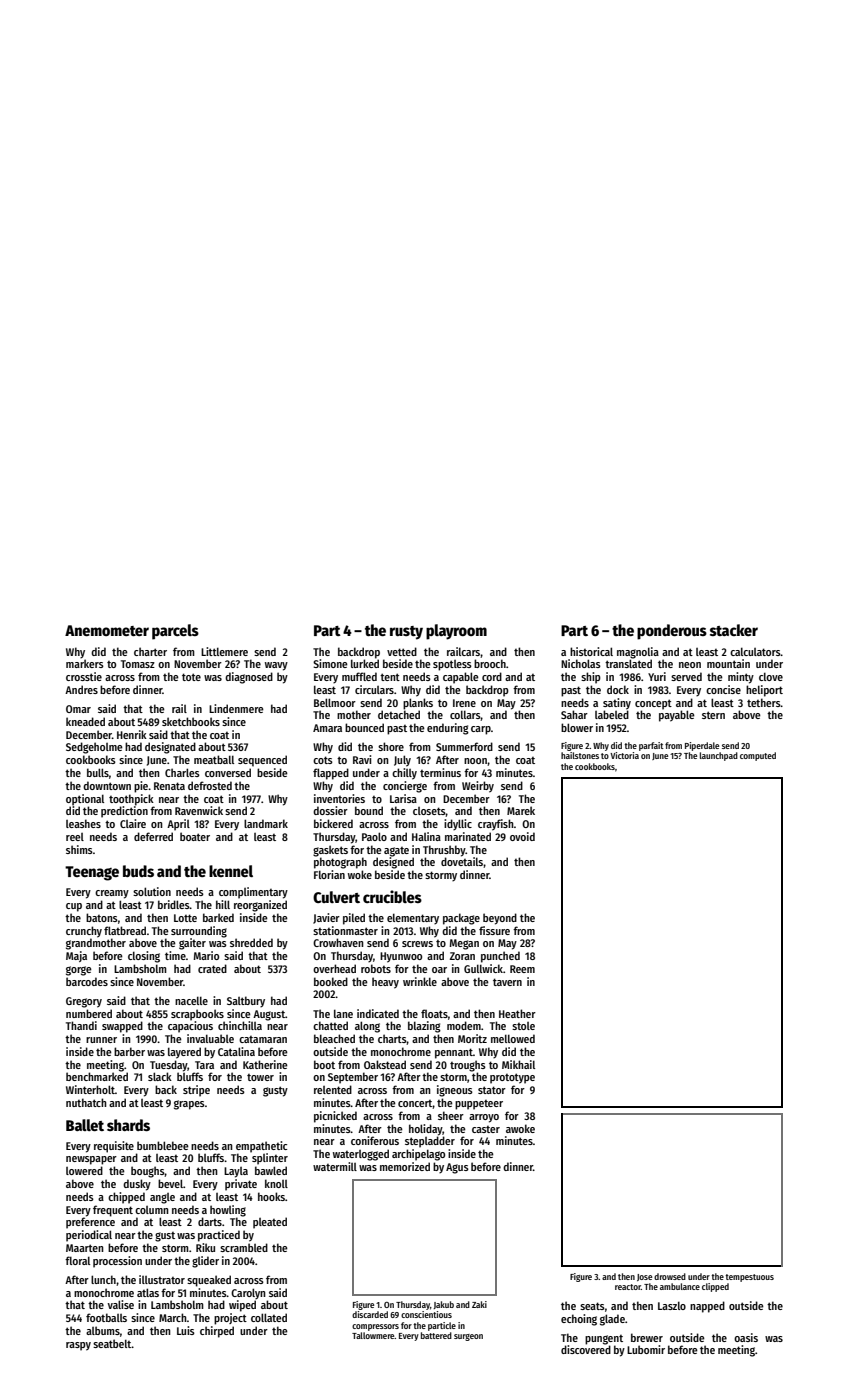 The image size is (849, 1400). I want to click on computed, so click(758, 756).
